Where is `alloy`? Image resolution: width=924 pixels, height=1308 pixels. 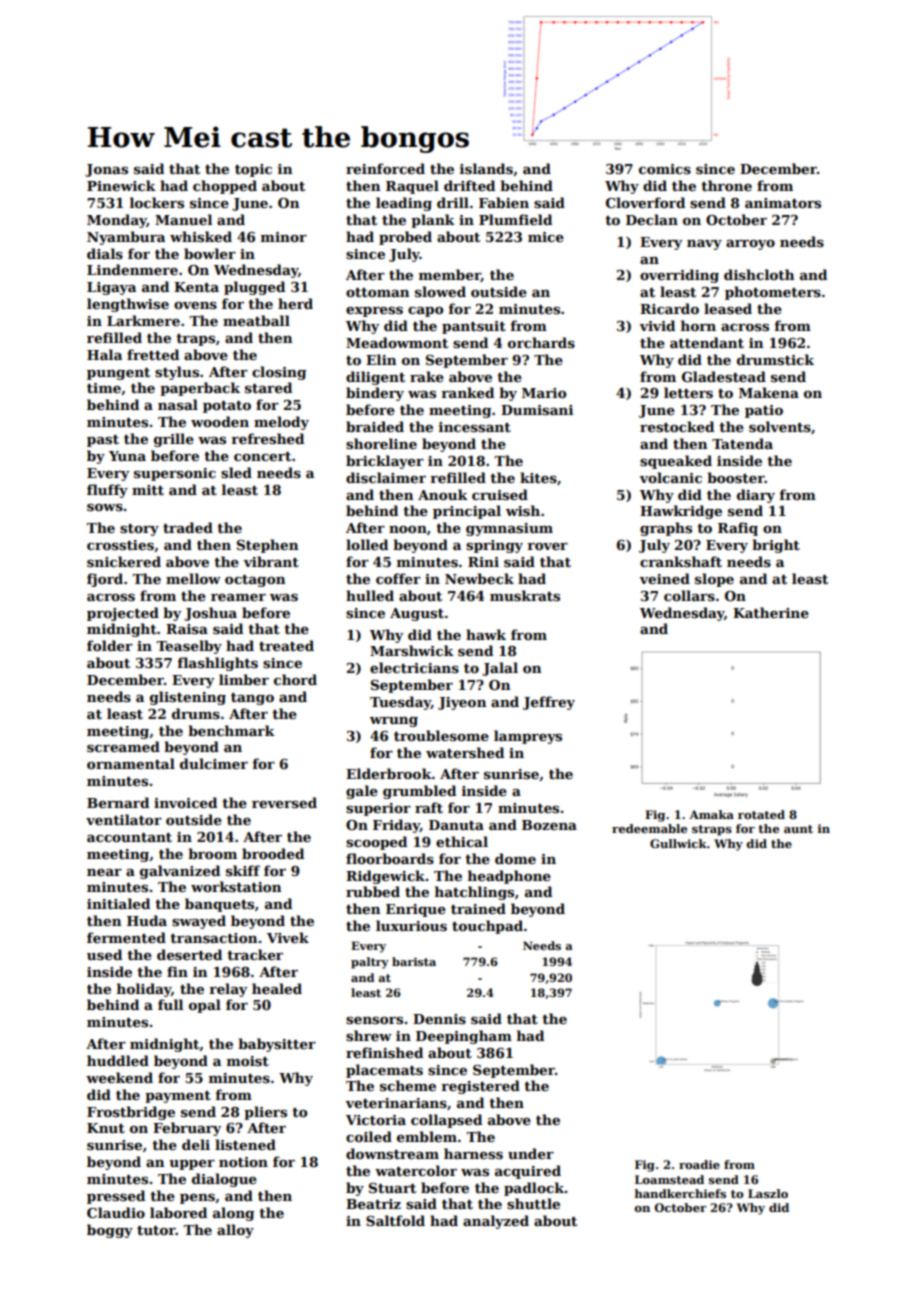
alloy is located at coordinates (235, 1231).
